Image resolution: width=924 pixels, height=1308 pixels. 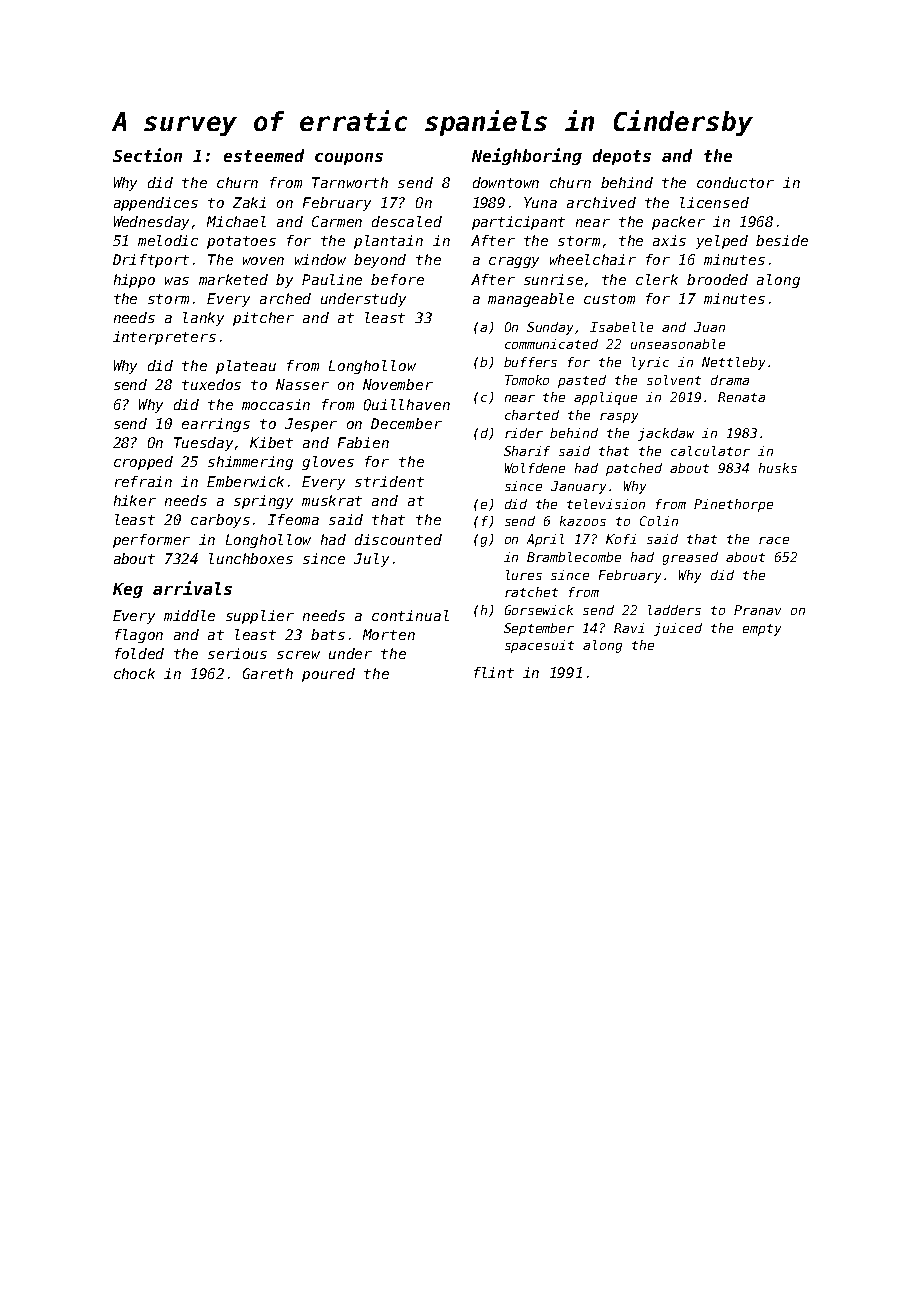 What do you see at coordinates (245, 481) in the screenshot?
I see `Emberwick` at bounding box center [245, 481].
